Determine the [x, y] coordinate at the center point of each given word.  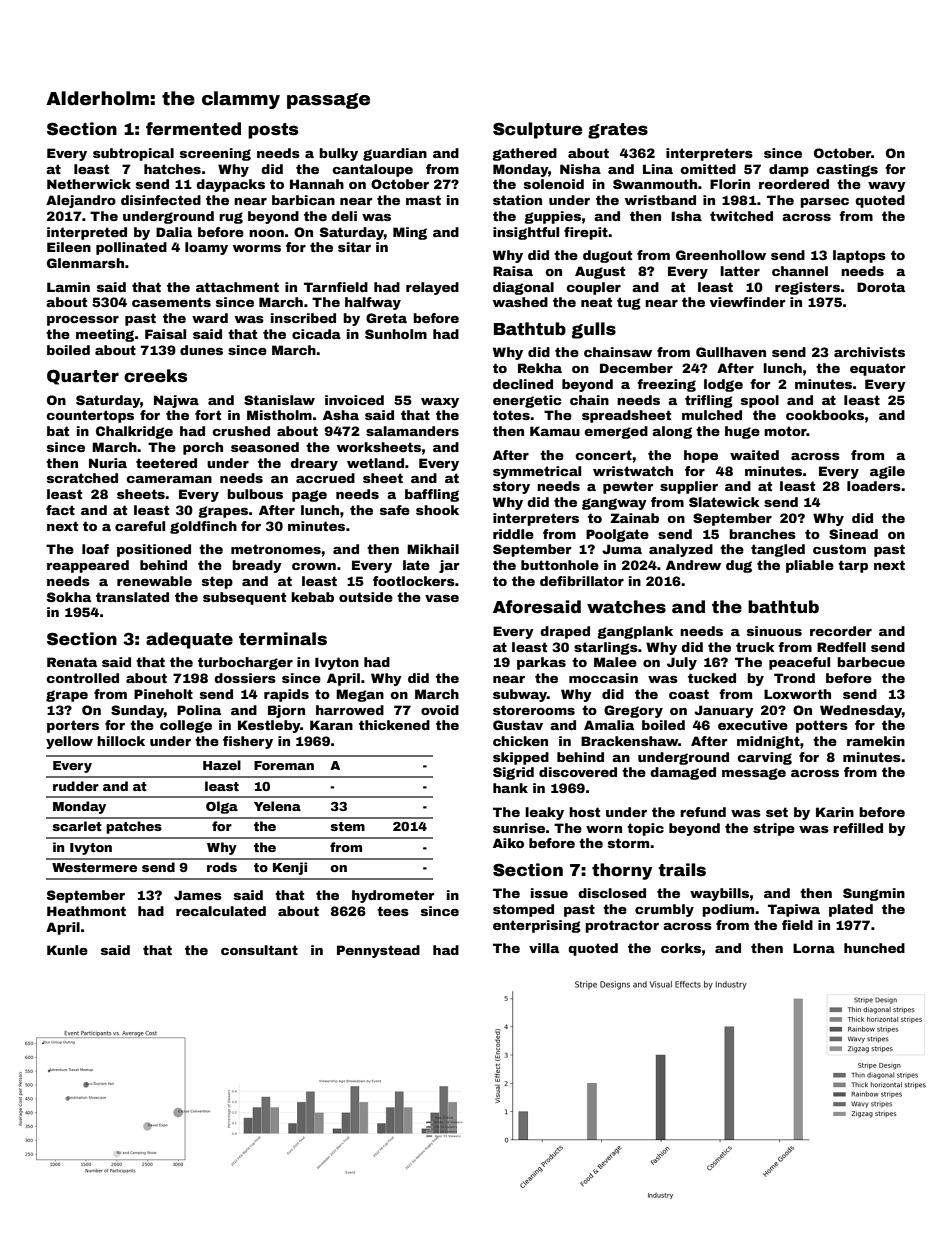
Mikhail [433, 549]
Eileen [69, 247]
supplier [689, 487]
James [198, 895]
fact [60, 510]
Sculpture [537, 130]
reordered [794, 184]
